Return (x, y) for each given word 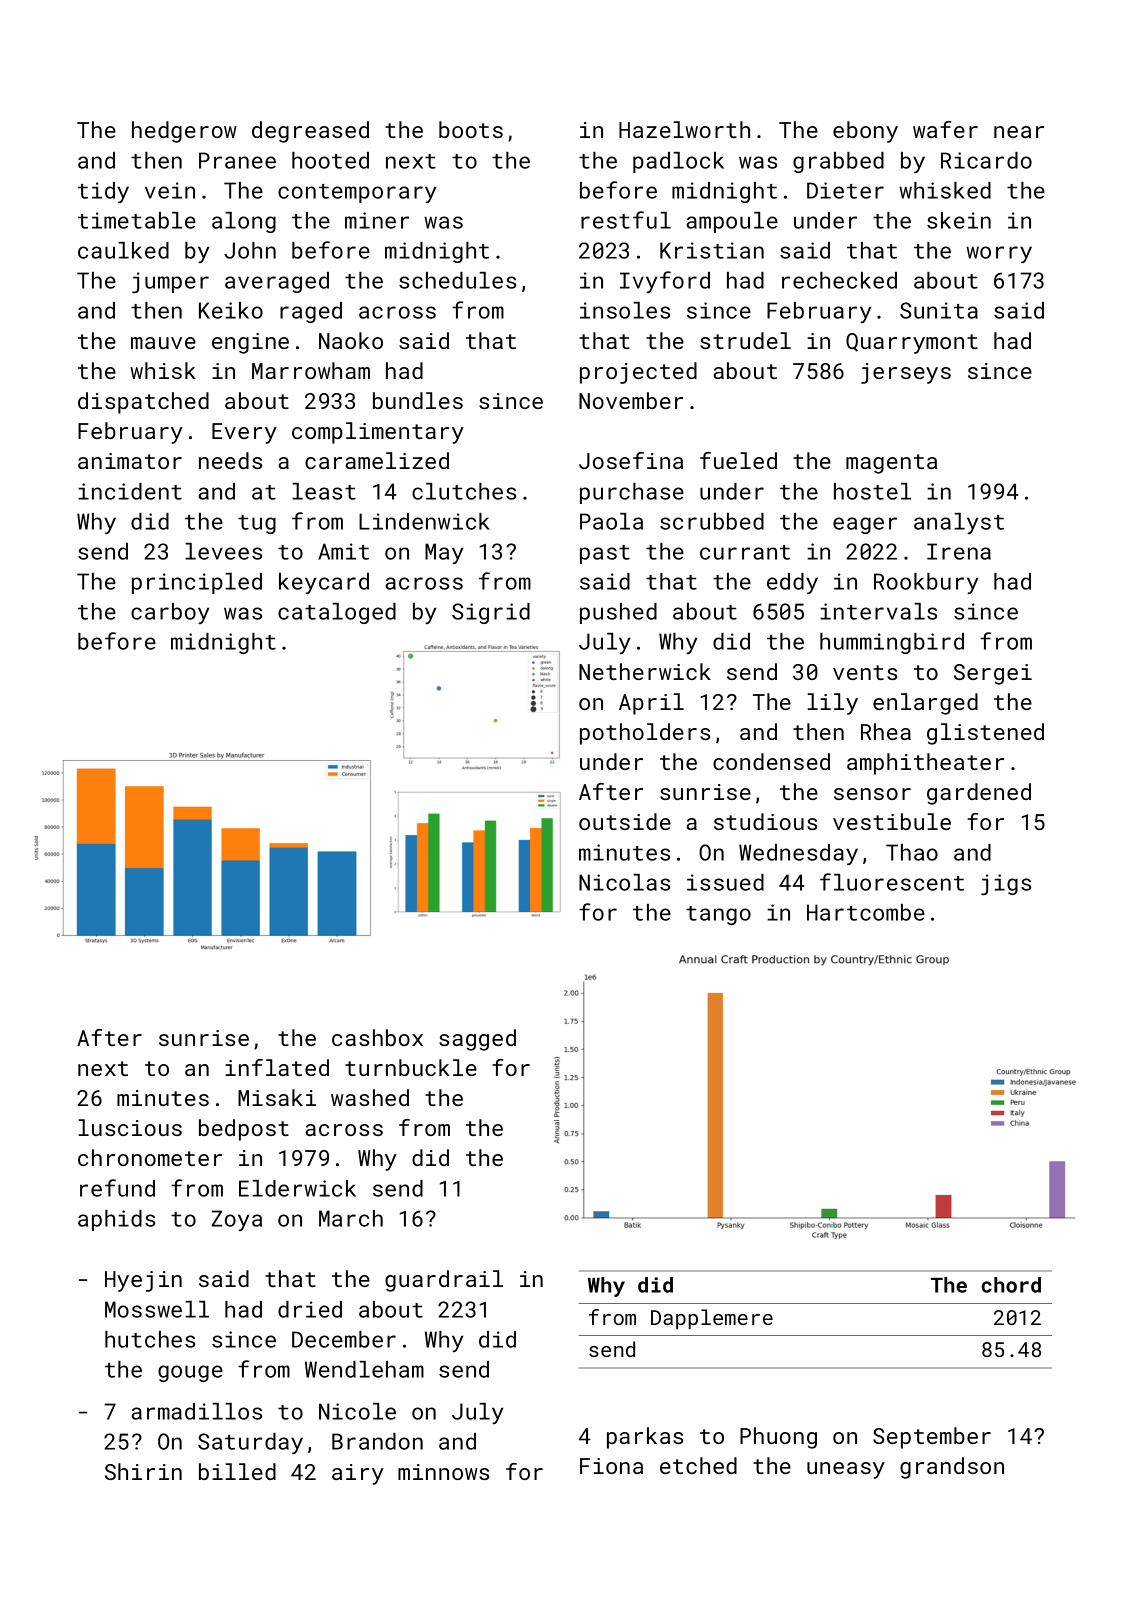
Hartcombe (866, 912)
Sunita (939, 310)
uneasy (846, 1470)
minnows (443, 1472)
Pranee (237, 160)
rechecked (839, 280)
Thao (912, 852)
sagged (477, 1040)
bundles (418, 400)
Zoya (236, 1220)
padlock (678, 162)
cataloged (337, 613)
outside (625, 821)
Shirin (143, 1471)
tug (257, 524)
